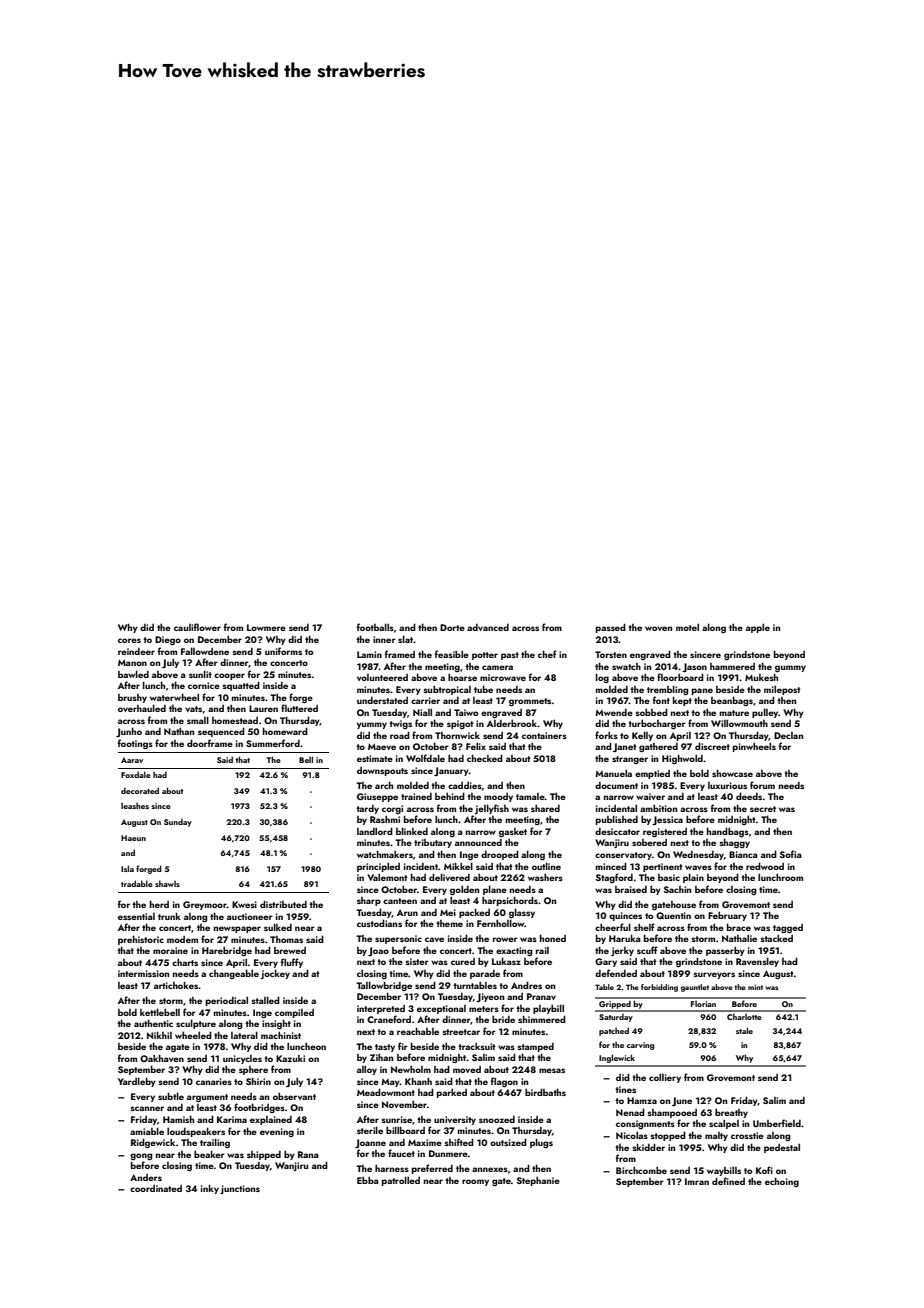  What do you see at coordinates (367, 1070) in the page?
I see `alloy` at bounding box center [367, 1070].
